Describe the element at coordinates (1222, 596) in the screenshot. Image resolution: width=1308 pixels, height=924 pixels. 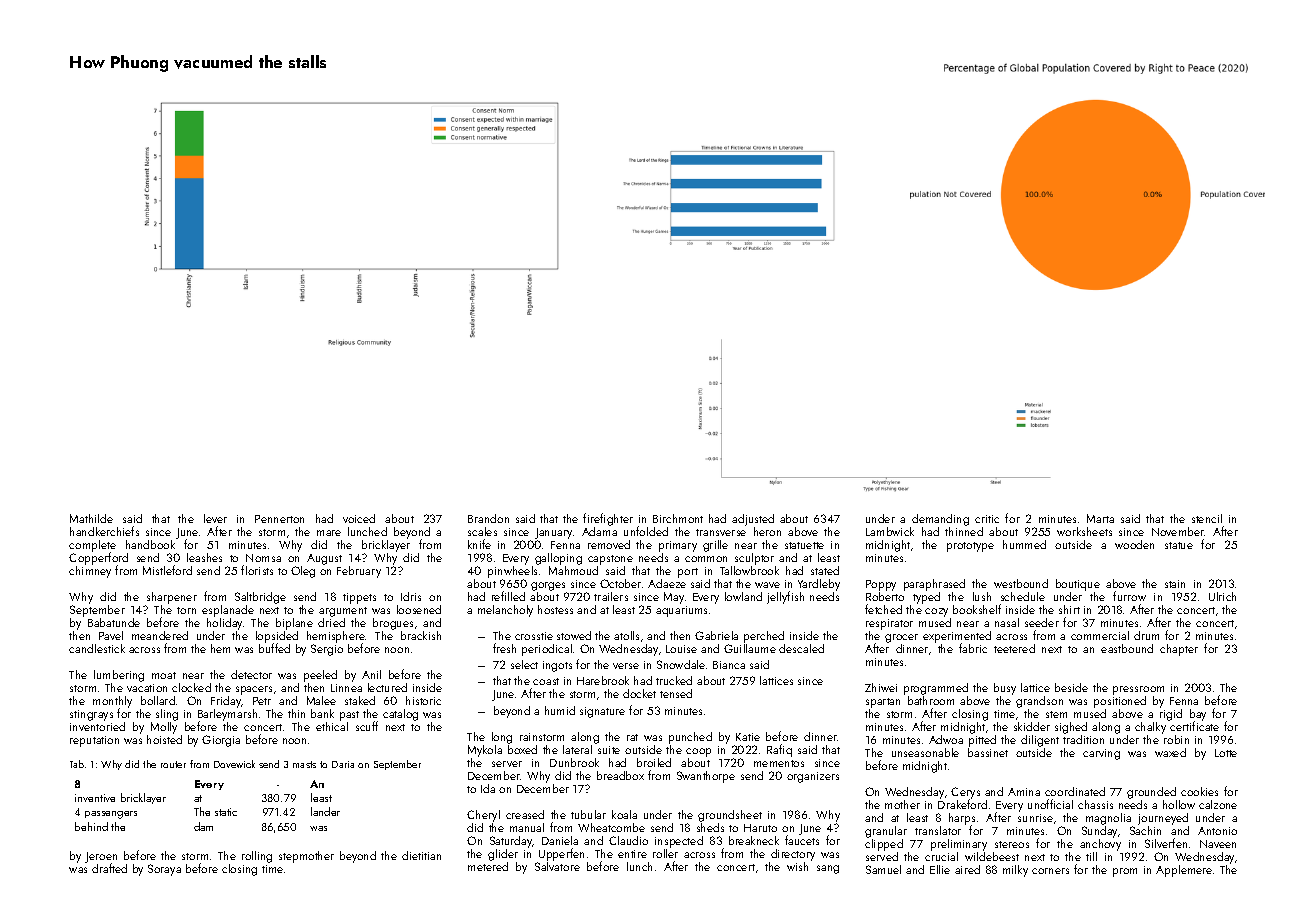
I see `Ulrich` at that location.
